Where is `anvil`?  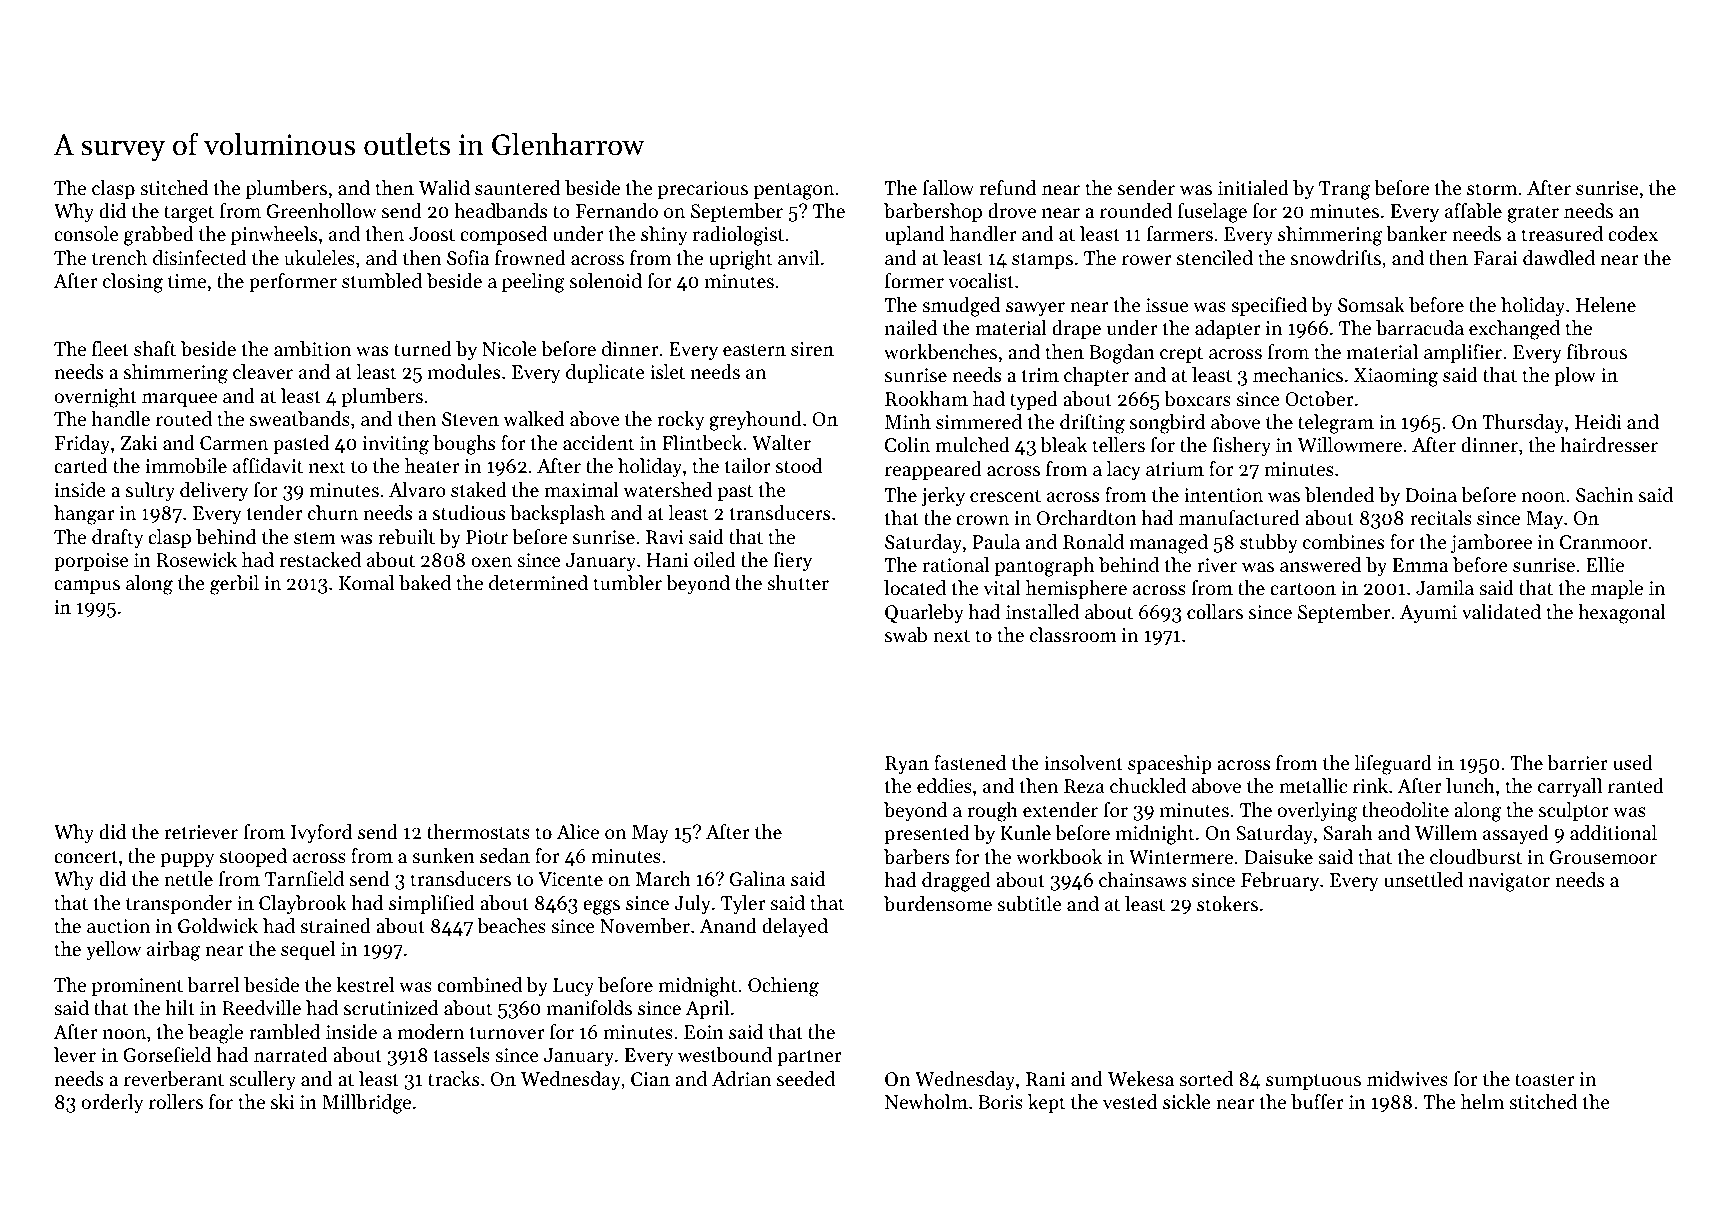
anvil is located at coordinates (798, 257).
